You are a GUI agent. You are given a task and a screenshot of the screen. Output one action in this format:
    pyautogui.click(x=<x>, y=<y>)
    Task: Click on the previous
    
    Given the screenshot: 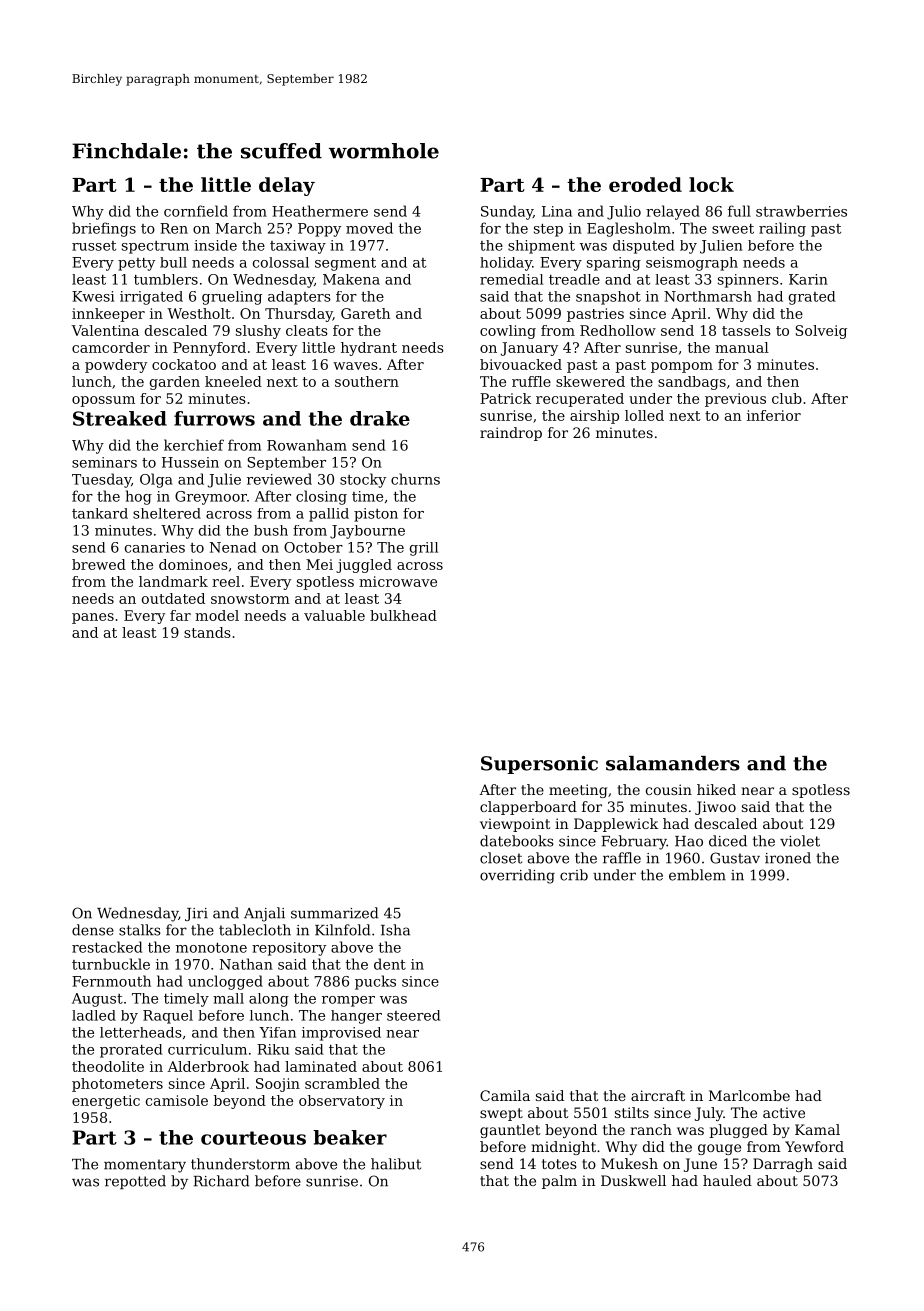 What is the action you would take?
    pyautogui.click(x=735, y=400)
